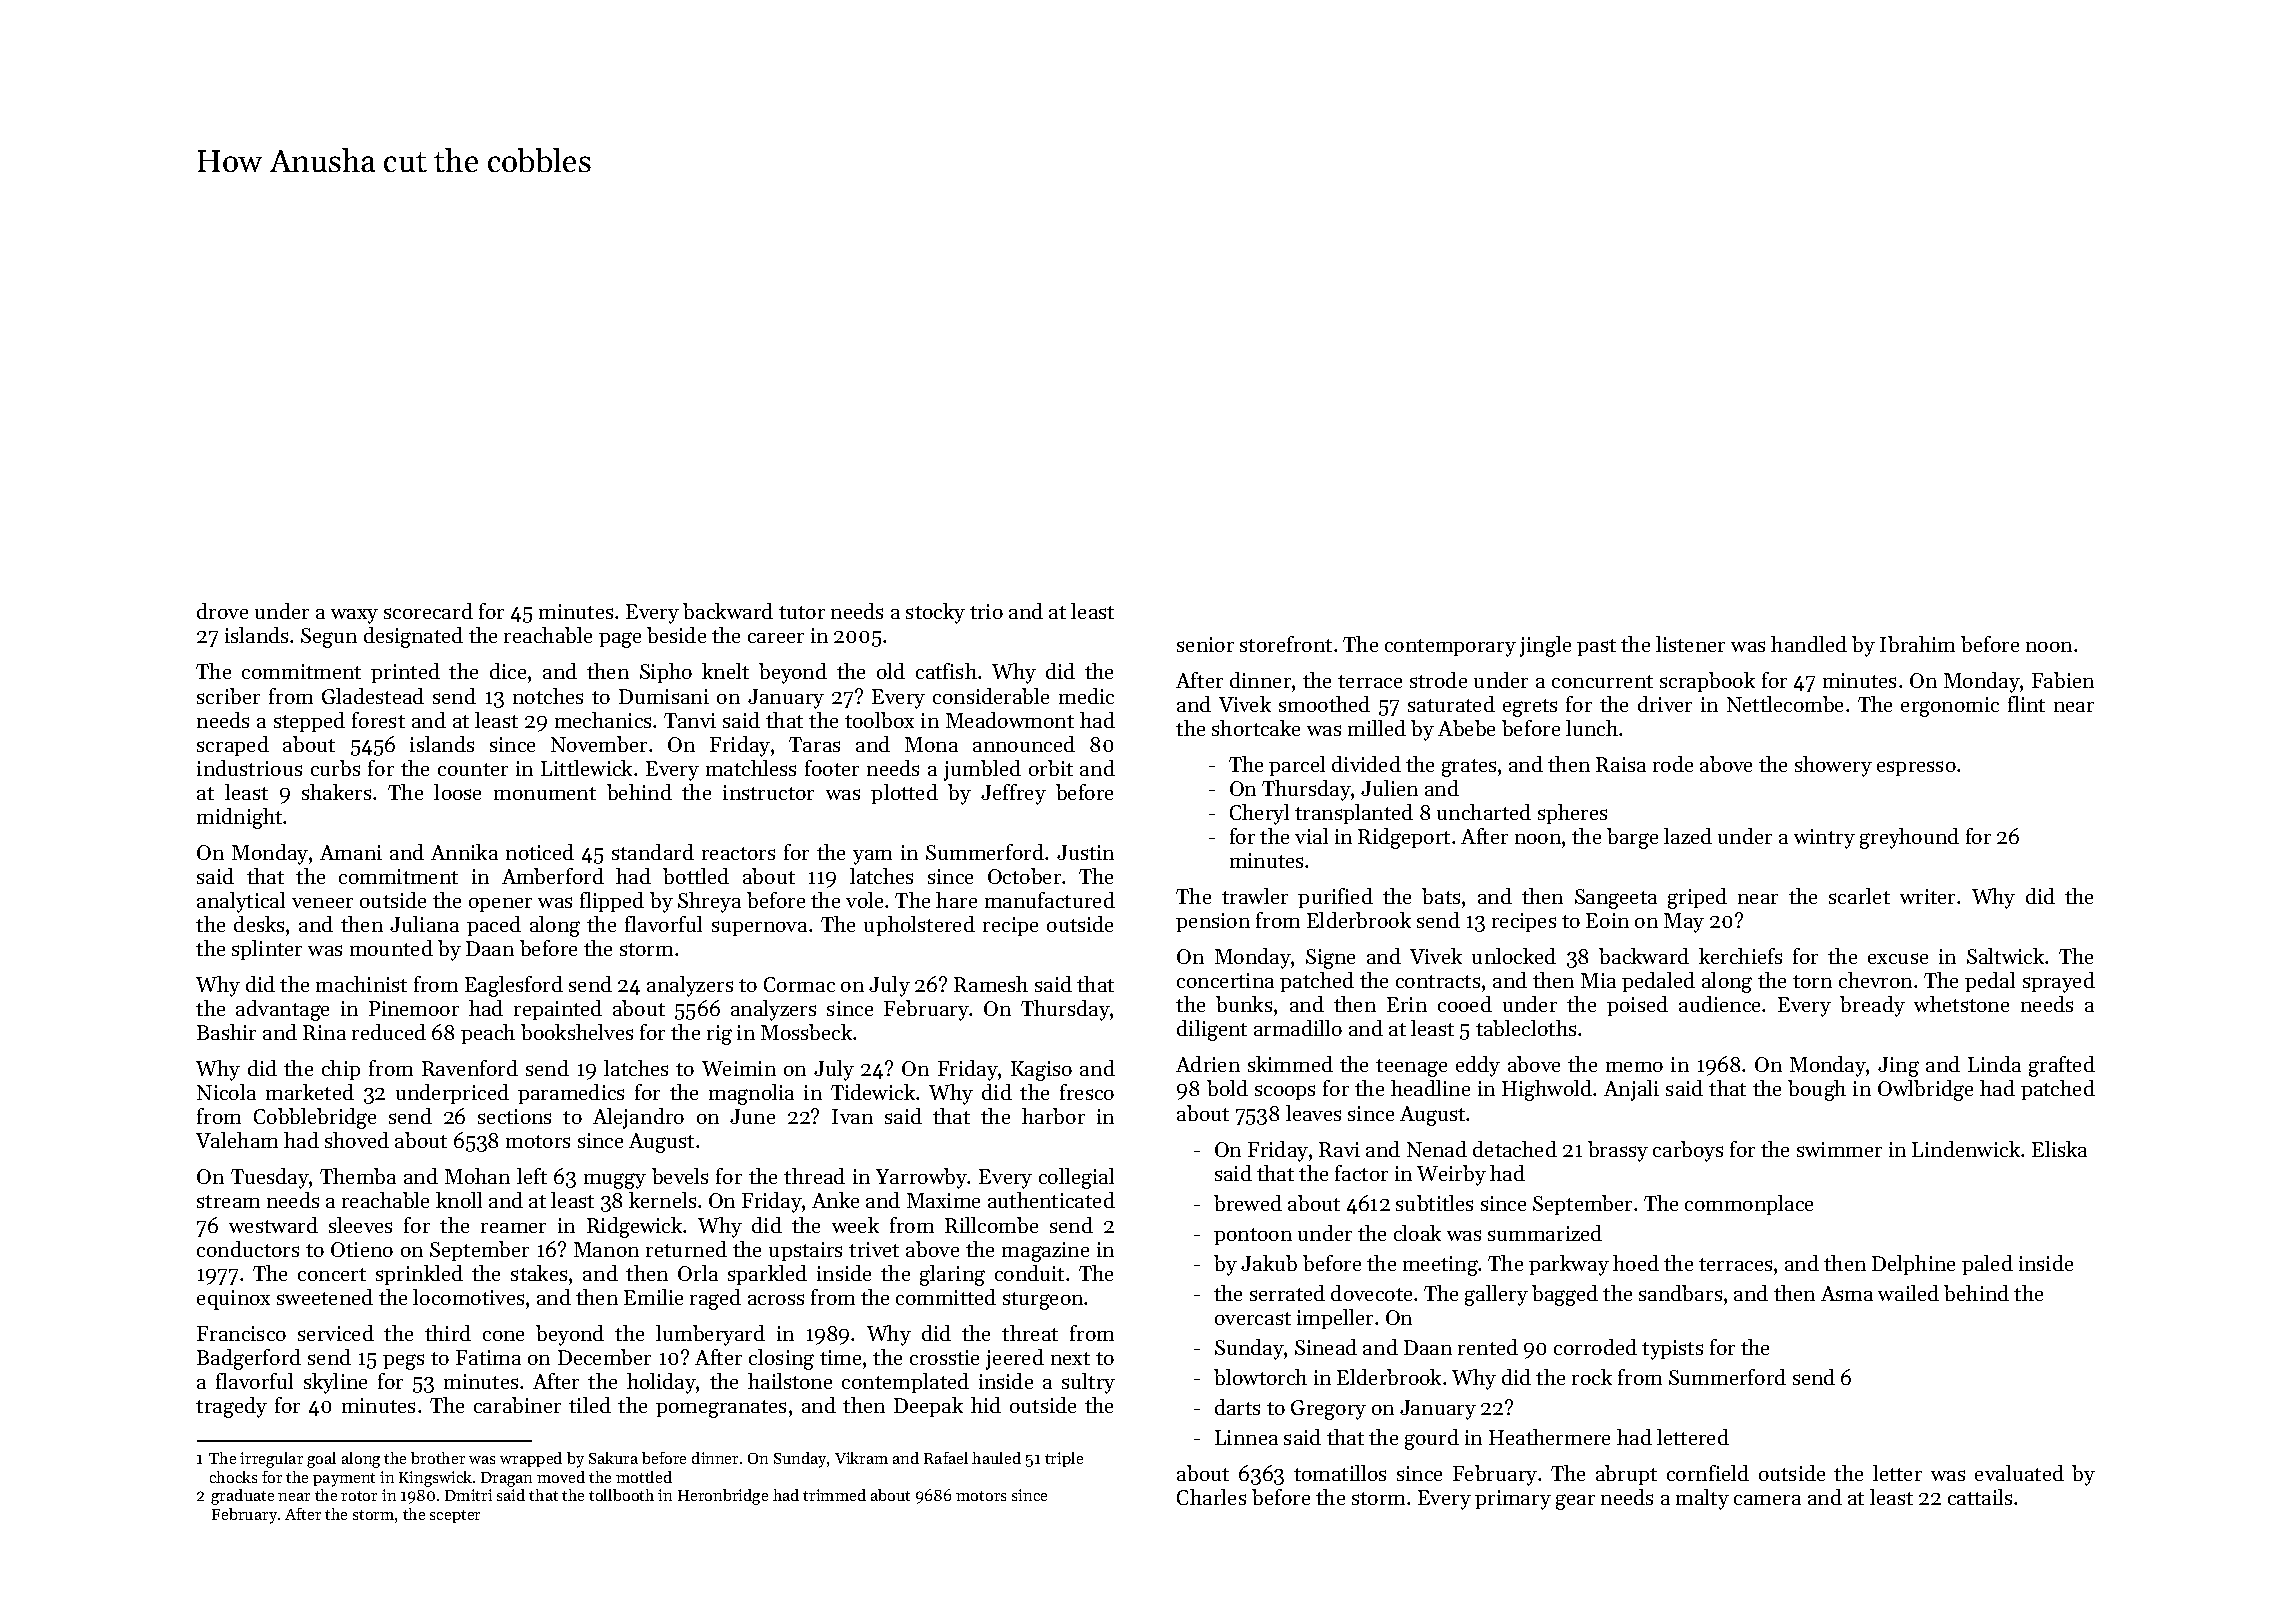 Image resolution: width=2292 pixels, height=1620 pixels. What do you see at coordinates (1980, 1497) in the document?
I see `cattails` at bounding box center [1980, 1497].
